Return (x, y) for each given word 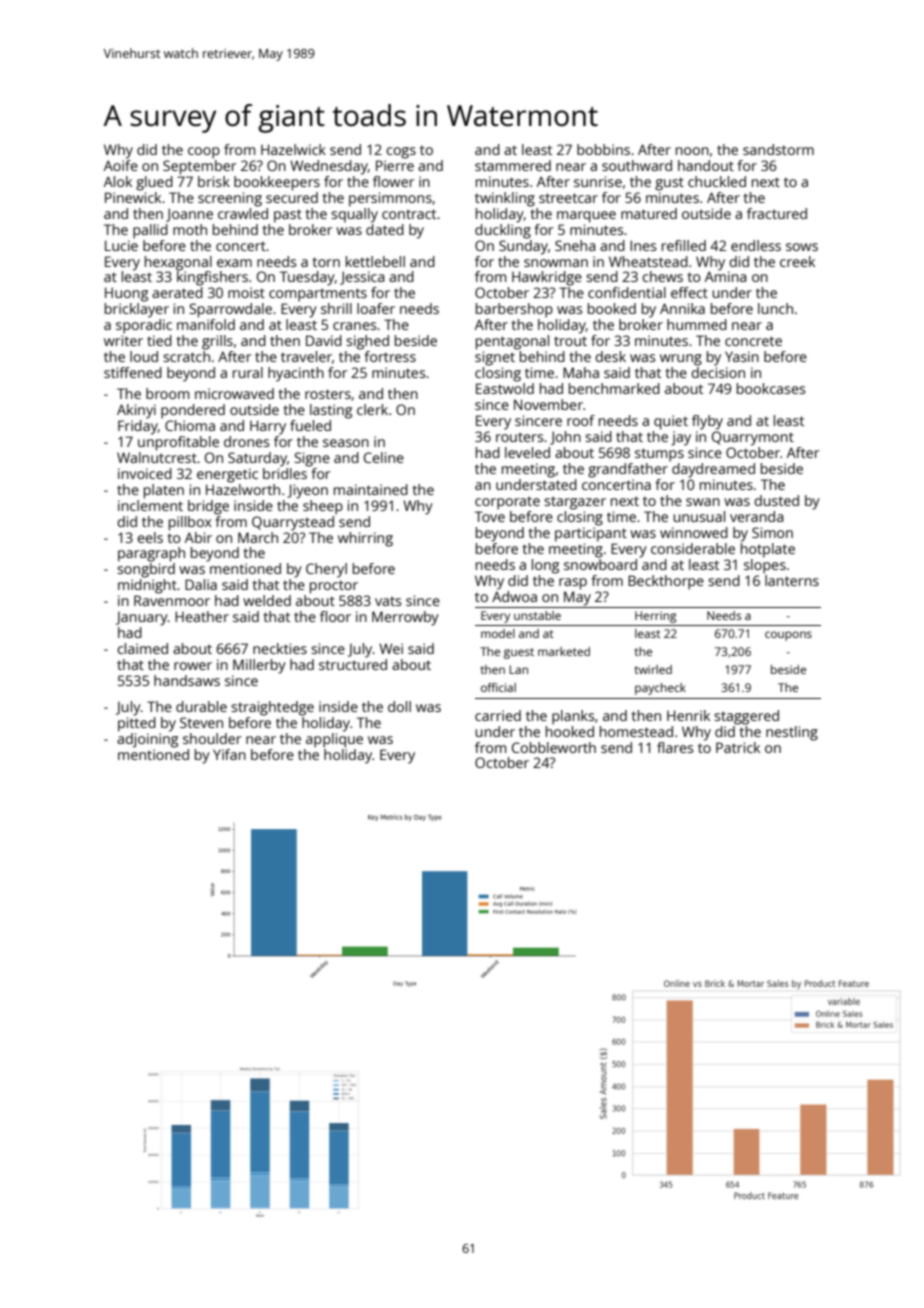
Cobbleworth (554, 747)
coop (204, 153)
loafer (376, 308)
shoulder (212, 738)
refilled (684, 245)
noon (692, 151)
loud (144, 356)
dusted (776, 500)
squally (354, 215)
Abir (198, 537)
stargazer (575, 503)
